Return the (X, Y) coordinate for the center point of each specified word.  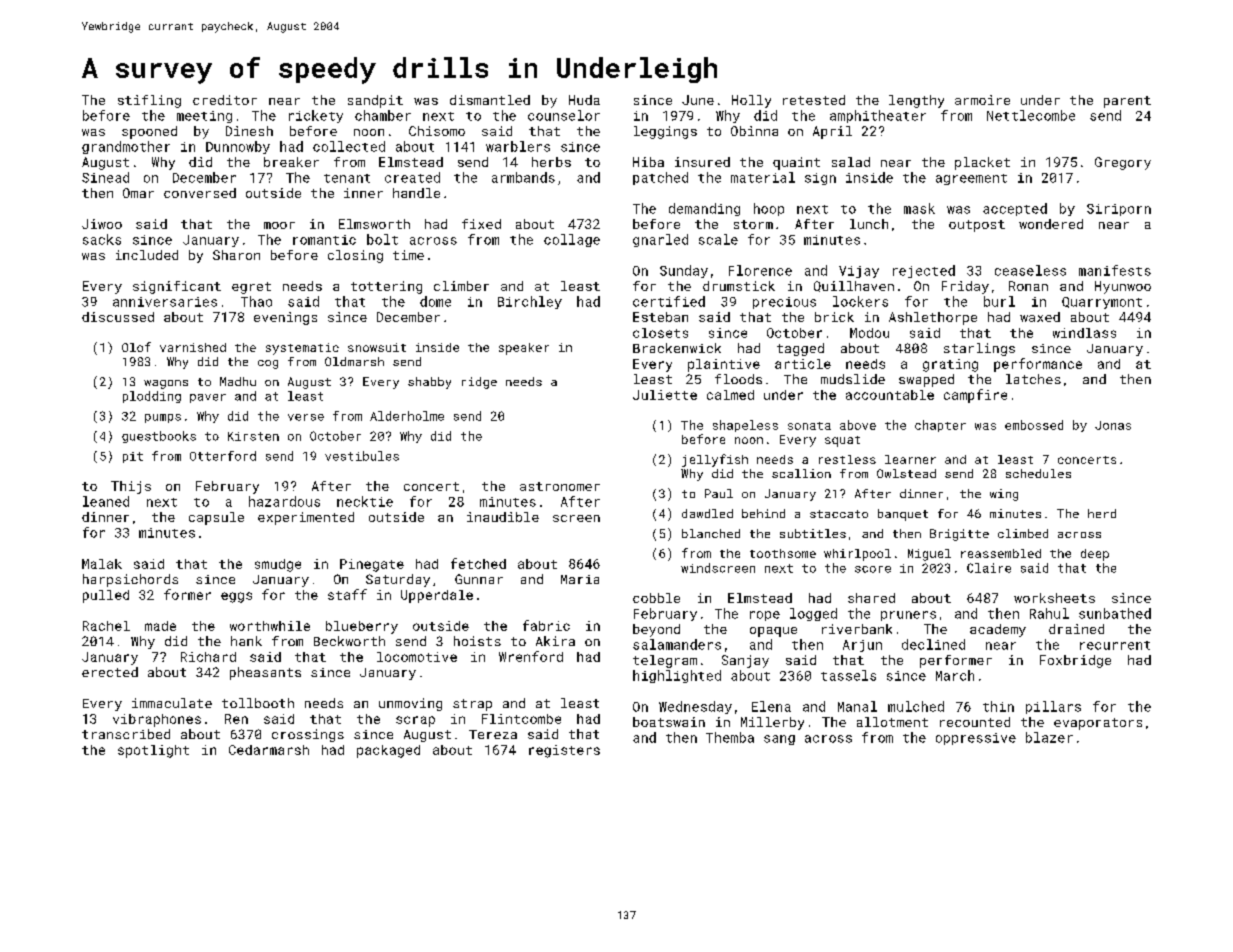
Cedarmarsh (269, 750)
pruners (908, 616)
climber (461, 286)
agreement (971, 179)
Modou (869, 333)
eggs (236, 597)
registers (564, 751)
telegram (665, 661)
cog (268, 364)
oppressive (976, 739)
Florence (760, 270)
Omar (138, 193)
